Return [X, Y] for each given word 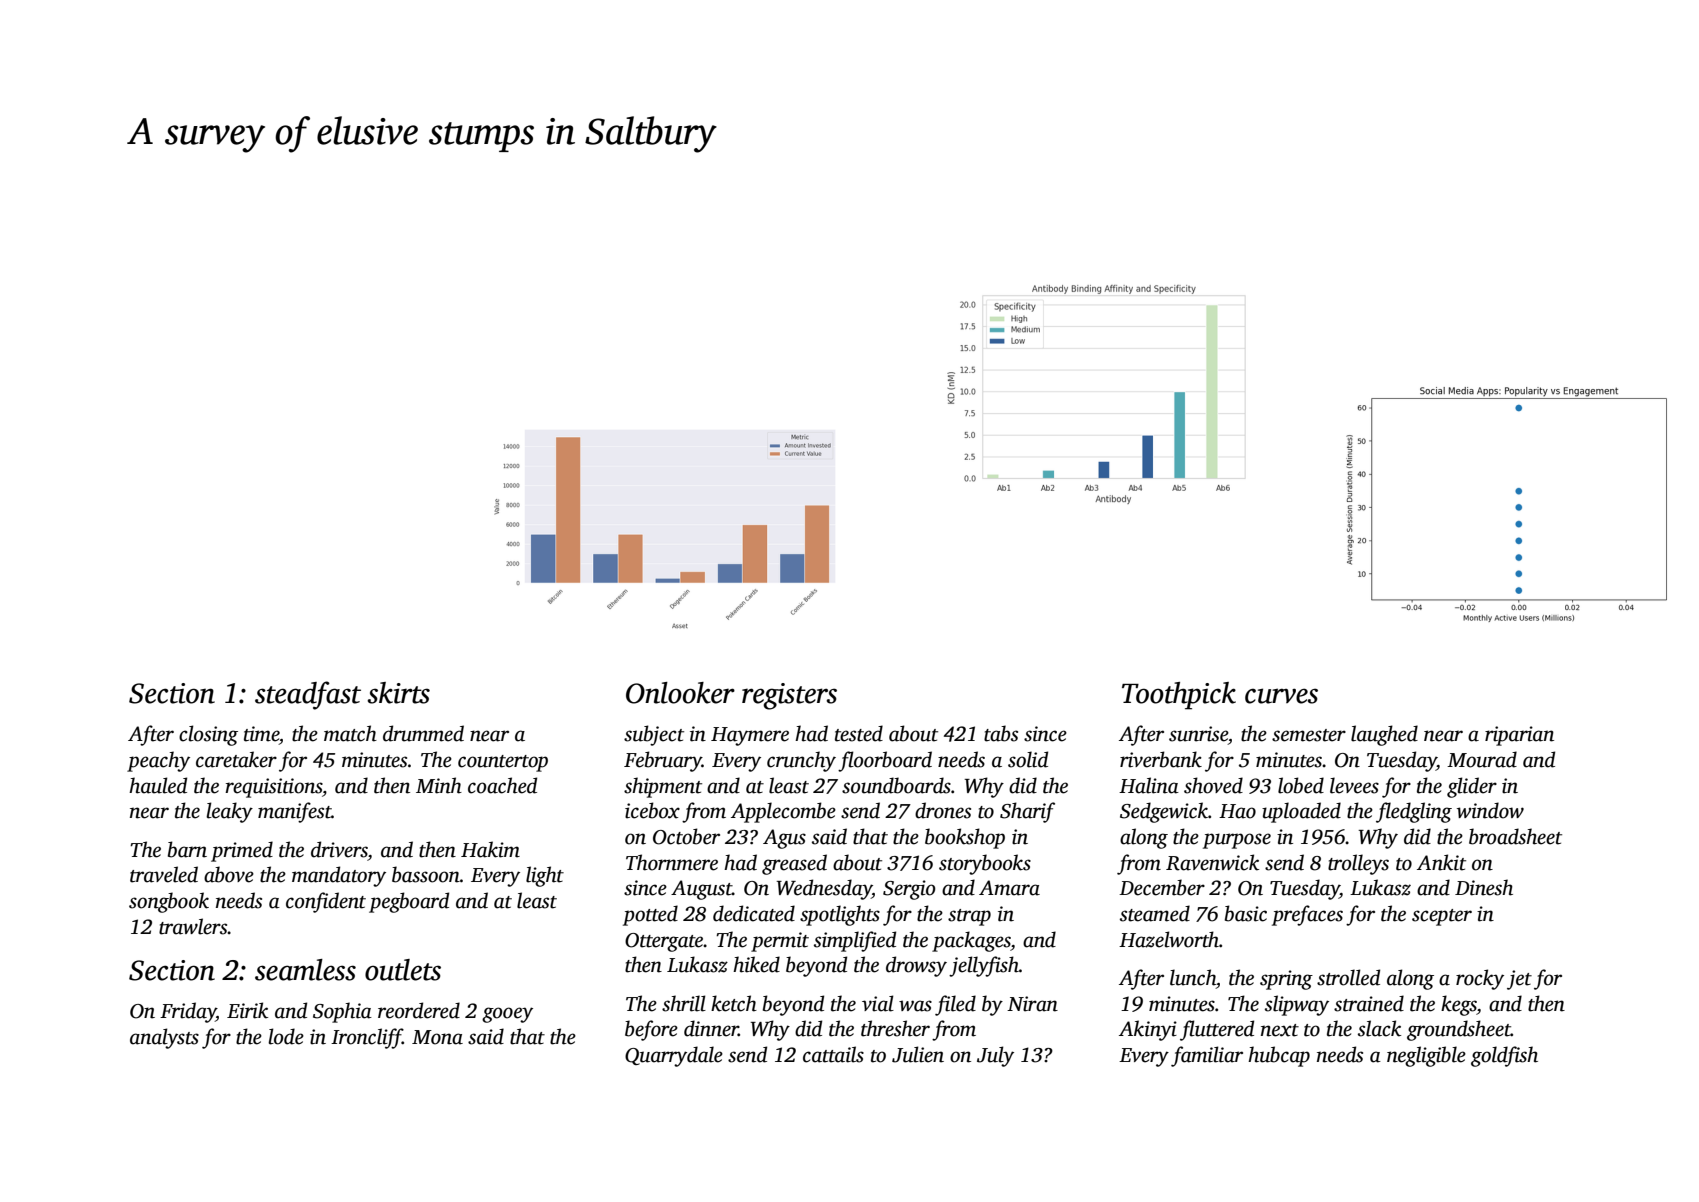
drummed [423, 733]
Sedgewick [1164, 812]
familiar [1207, 1056]
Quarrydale [674, 1056]
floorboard [885, 761]
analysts [164, 1038]
